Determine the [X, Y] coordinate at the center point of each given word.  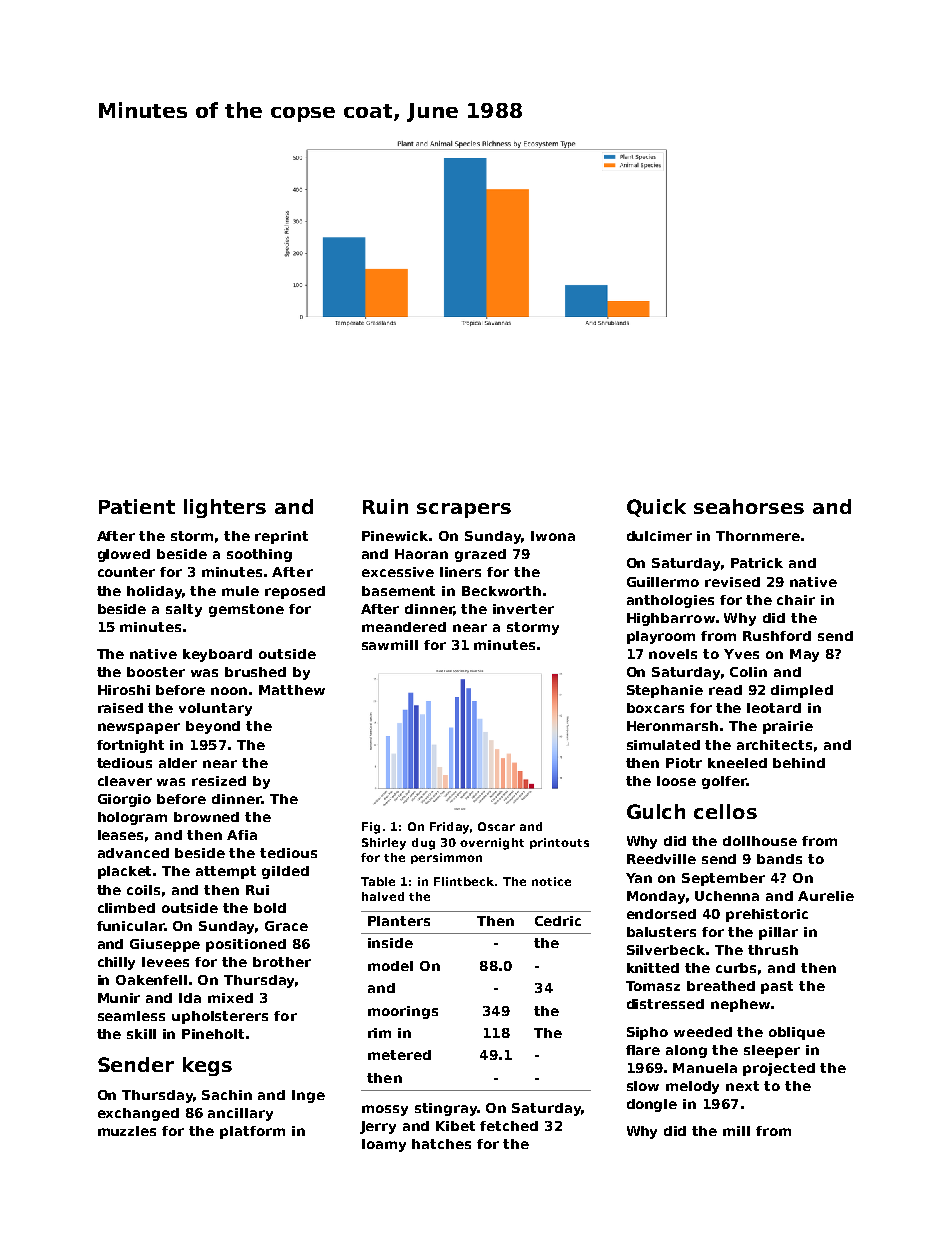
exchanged [138, 1114]
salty [184, 610]
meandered [404, 627]
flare [643, 1050]
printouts [559, 843]
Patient [137, 506]
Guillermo [663, 582]
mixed [230, 998]
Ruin [385, 506]
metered [399, 1055]
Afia [242, 835]
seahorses [749, 506]
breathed [721, 986]
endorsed [661, 914]
